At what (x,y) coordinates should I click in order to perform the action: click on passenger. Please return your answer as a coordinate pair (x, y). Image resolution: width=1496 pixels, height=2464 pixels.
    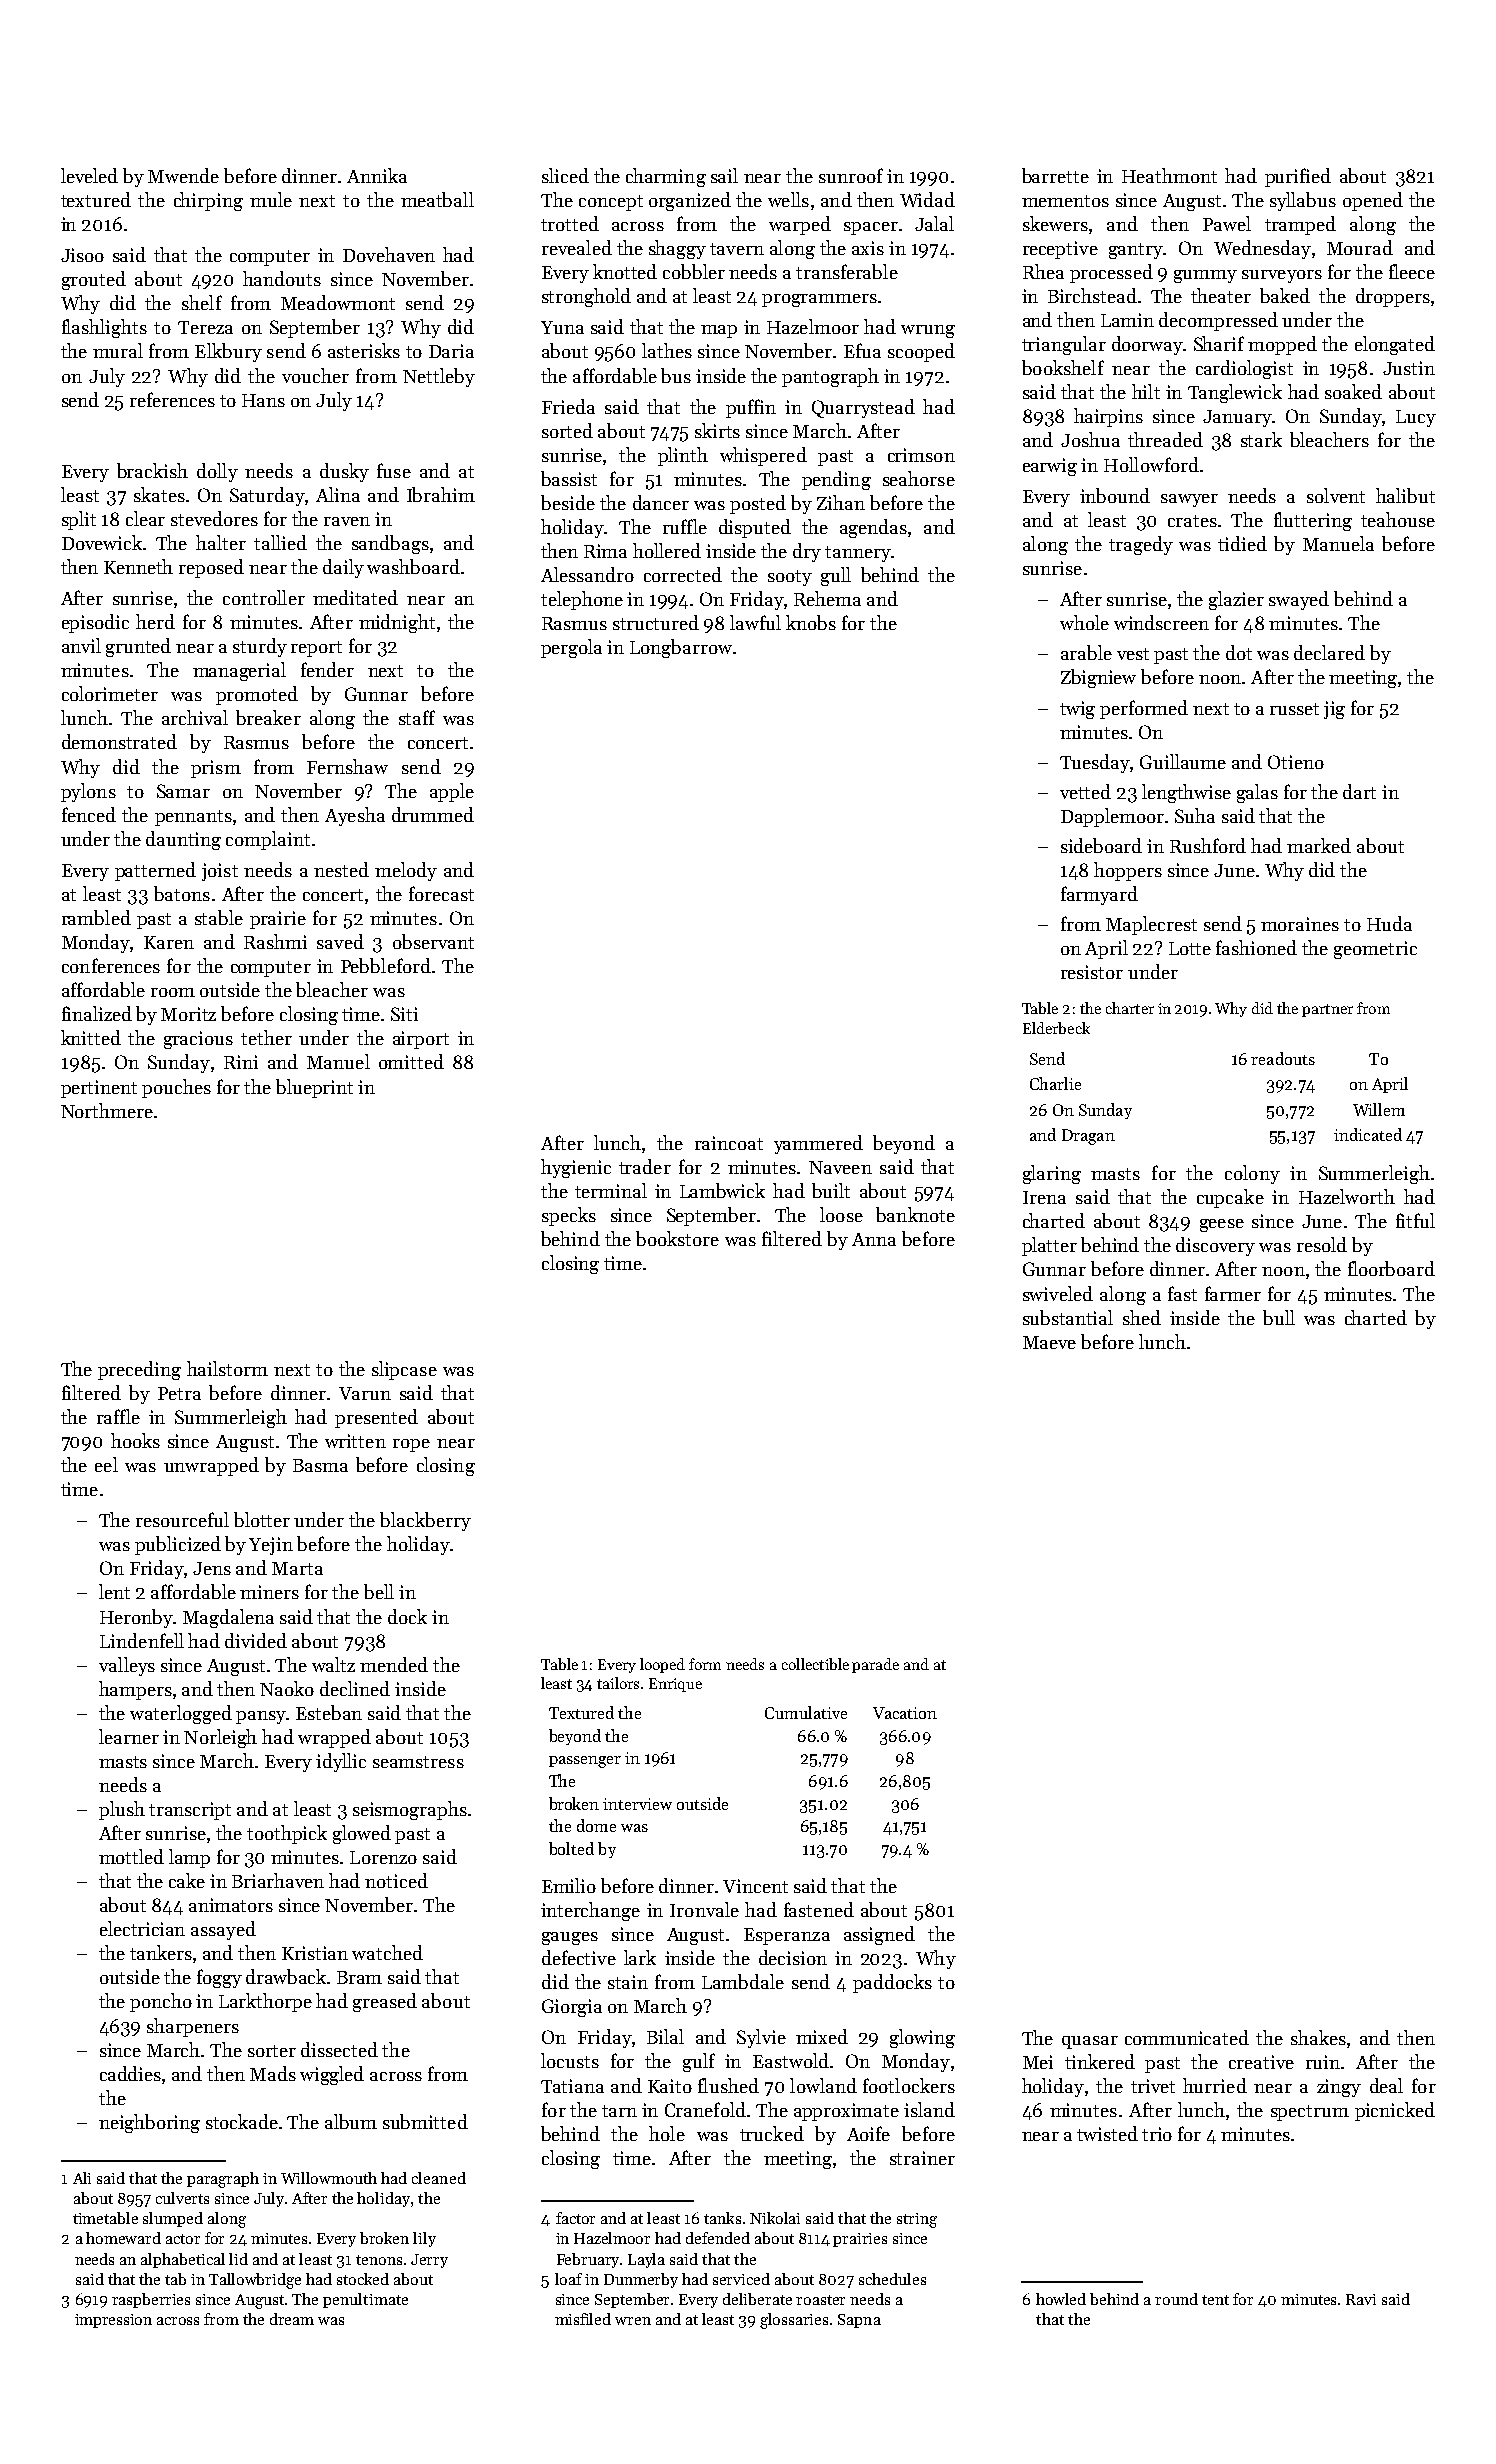
    Looking at the image, I should click on (585, 1762).
